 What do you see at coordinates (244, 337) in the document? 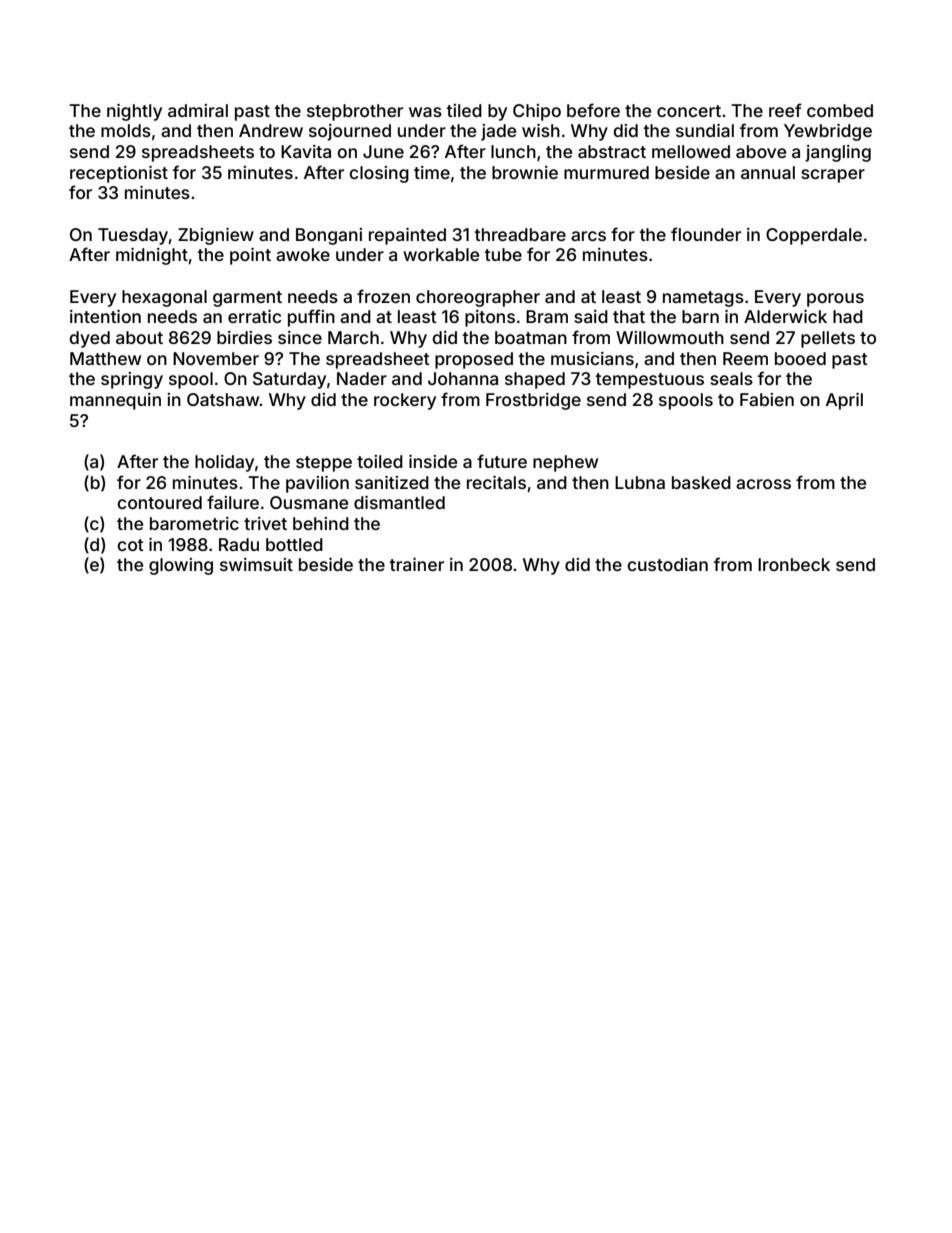
I see `birdies` at bounding box center [244, 337].
